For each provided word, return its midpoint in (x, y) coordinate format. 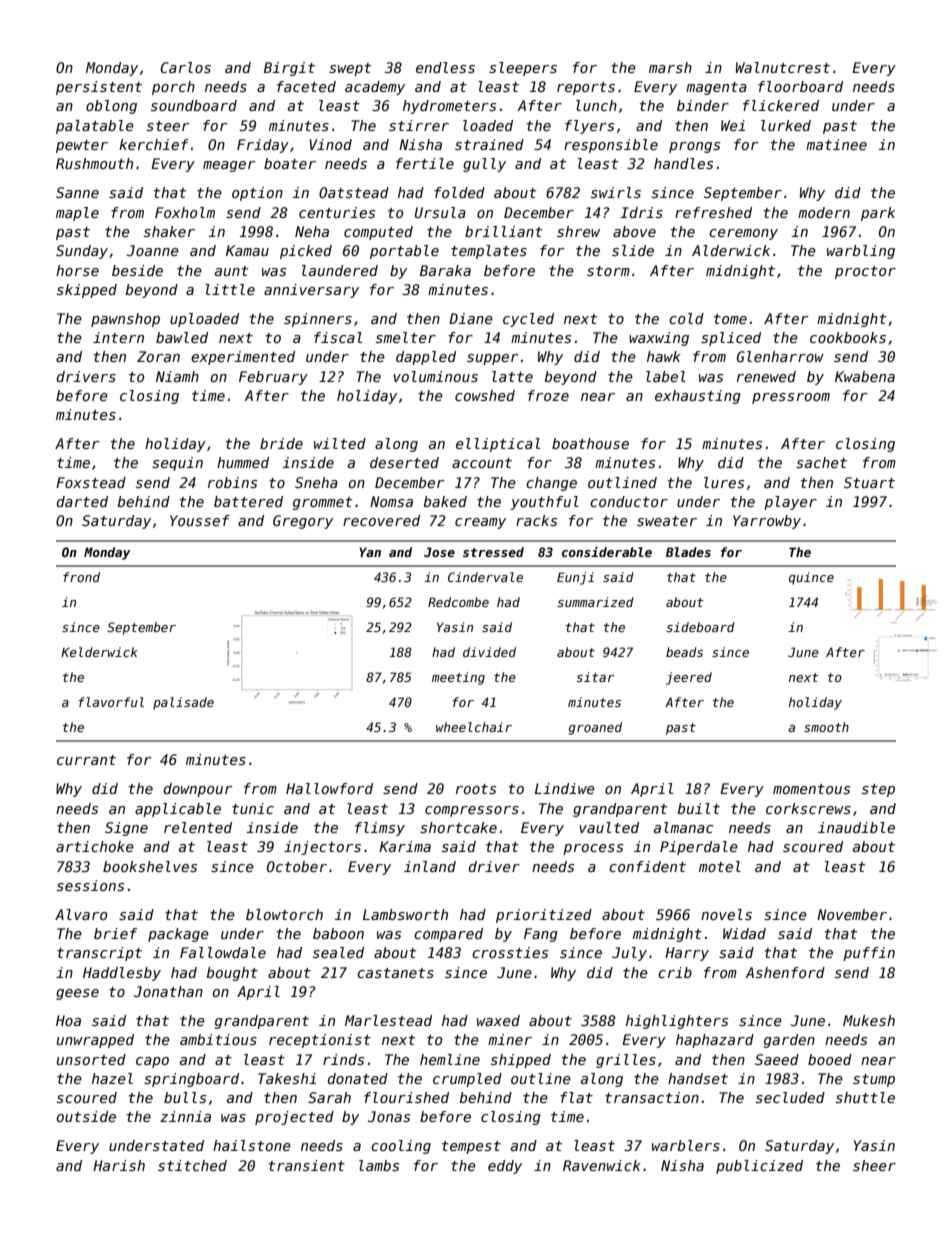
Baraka (445, 270)
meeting (458, 678)
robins (232, 482)
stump (874, 1080)
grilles (626, 1061)
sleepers (523, 69)
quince (811, 578)
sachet (821, 462)
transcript (99, 954)
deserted (404, 462)
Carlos (185, 67)
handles (683, 163)
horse (77, 270)
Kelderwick (99, 652)
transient (307, 1165)
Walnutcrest (783, 67)
